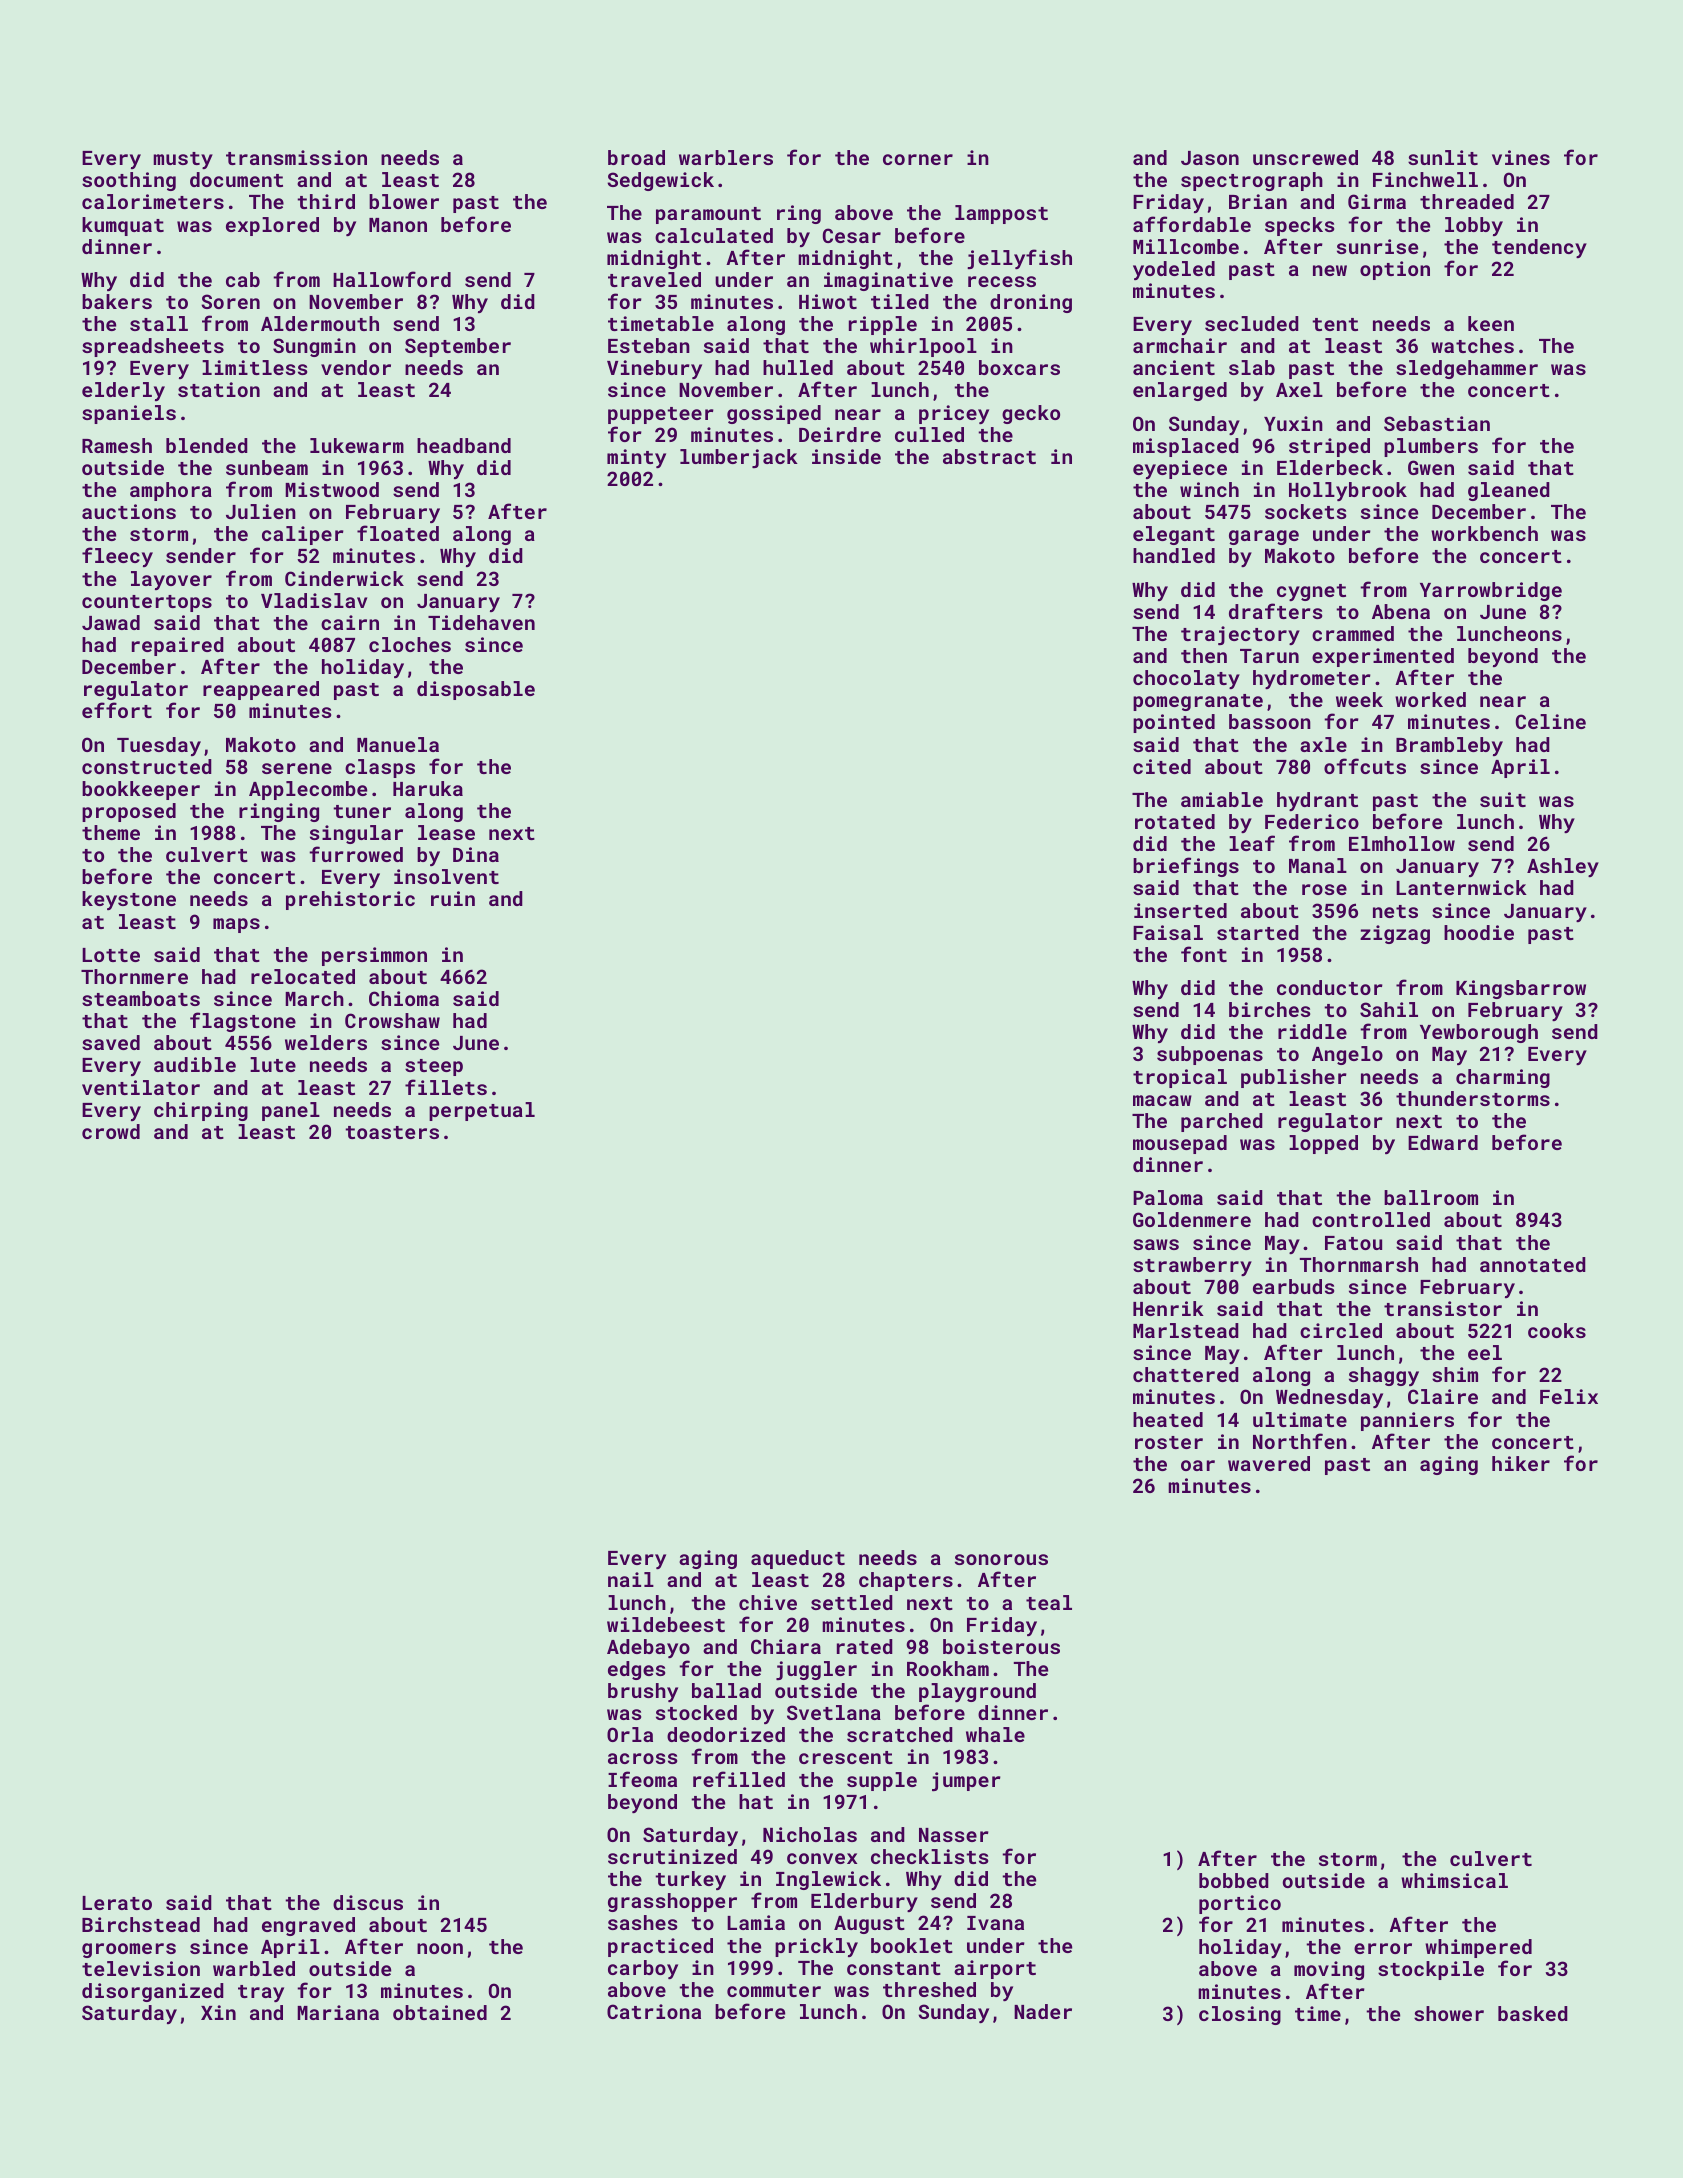 The height and width of the screenshot is (2178, 1683). Describe the element at coordinates (230, 301) in the screenshot. I see `Soren` at that location.
